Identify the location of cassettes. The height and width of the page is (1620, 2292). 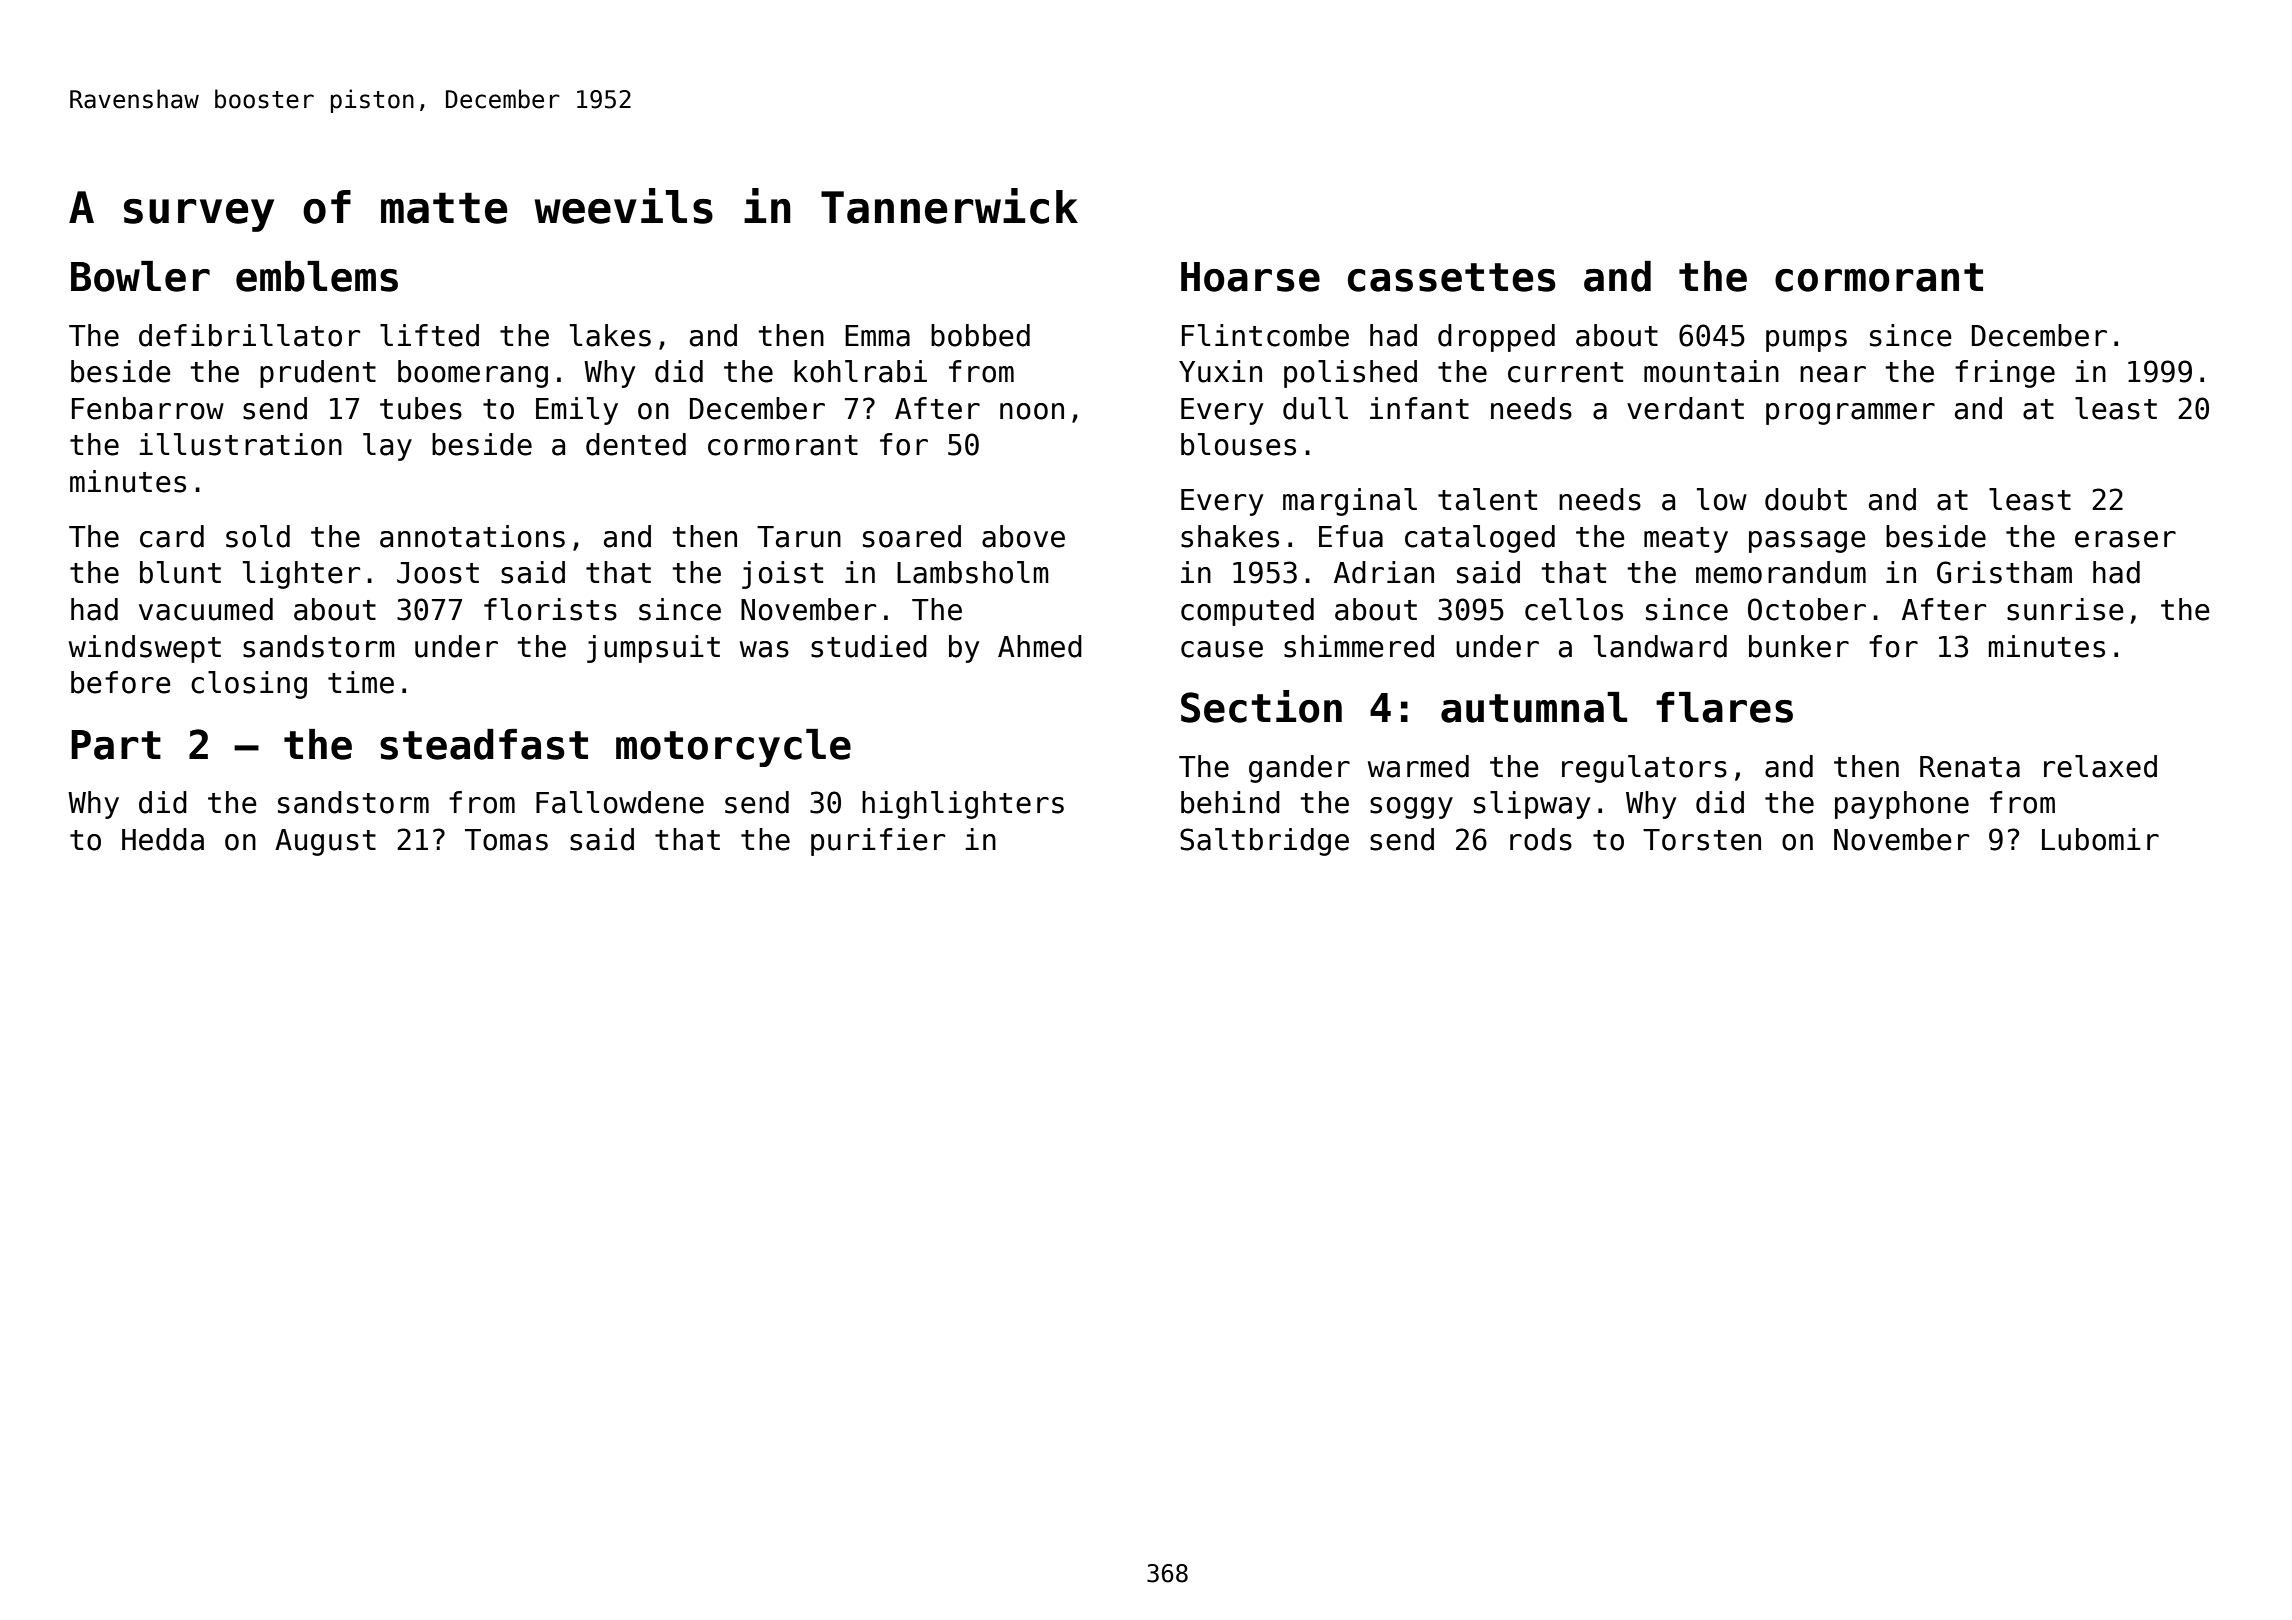
(1452, 277).
